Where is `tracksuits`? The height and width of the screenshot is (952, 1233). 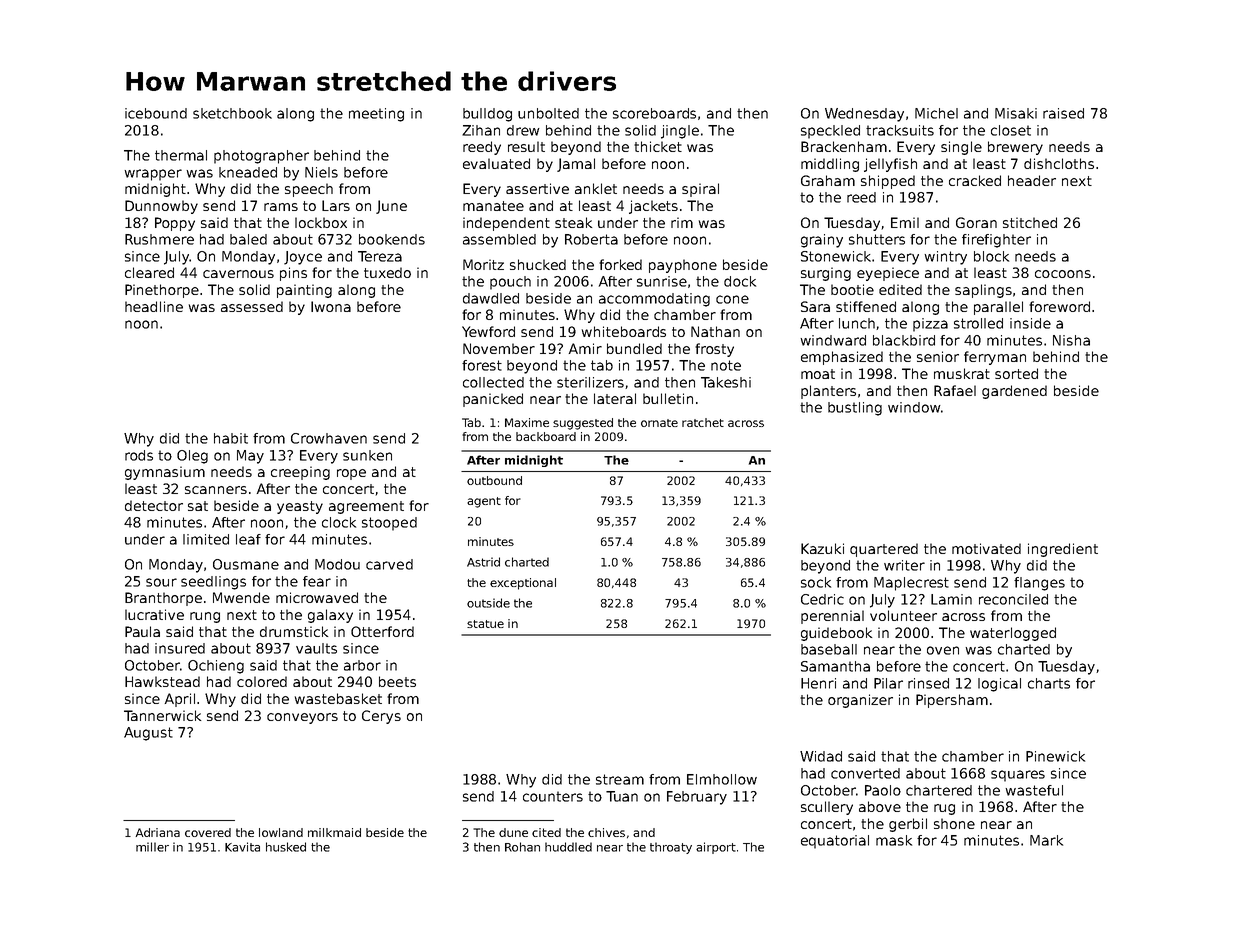 tracksuits is located at coordinates (900, 130).
